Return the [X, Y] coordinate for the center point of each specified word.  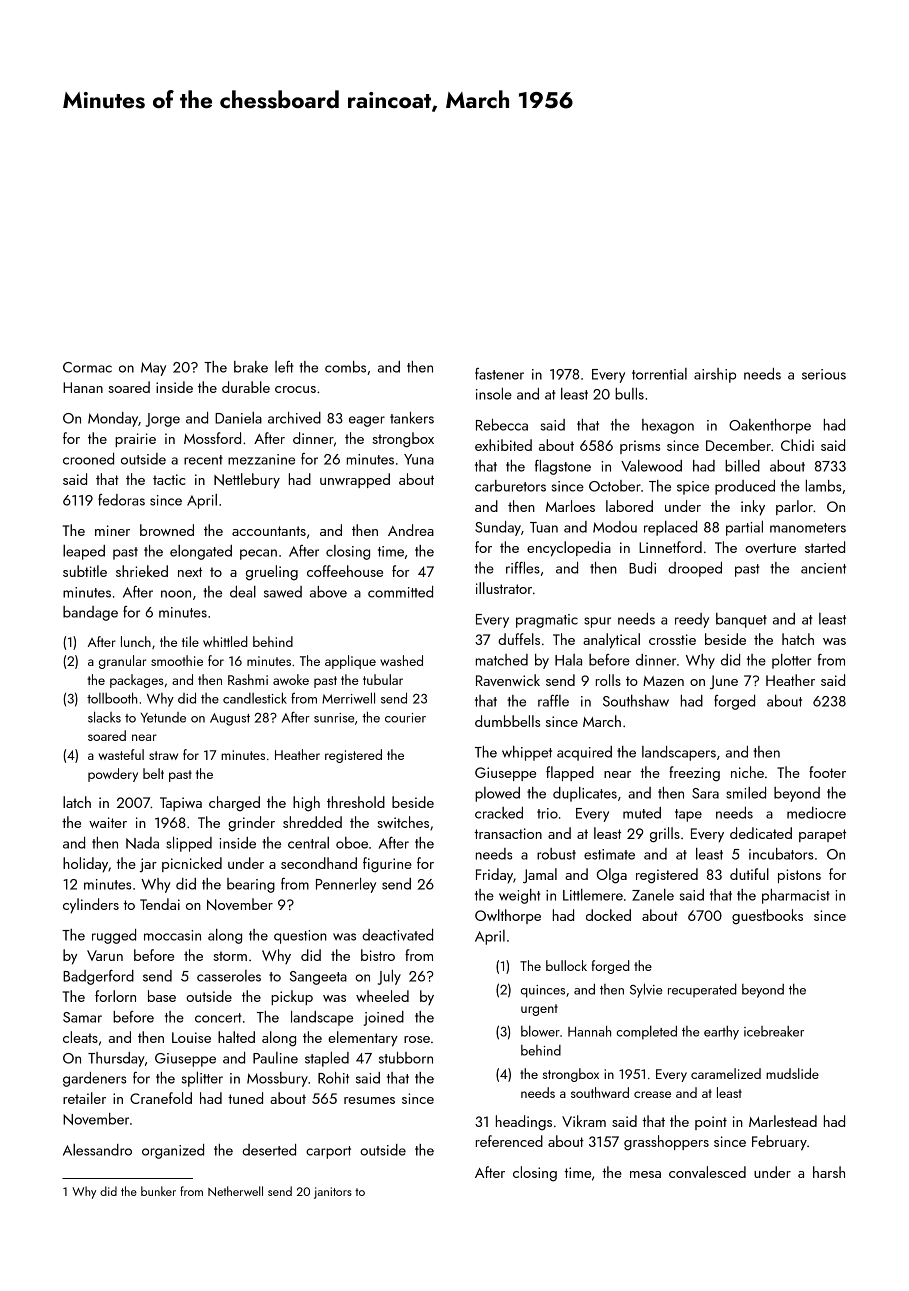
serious [824, 374]
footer [827, 772]
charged [234, 804]
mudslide [792, 1073]
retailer [84, 1098]
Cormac [87, 367]
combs [345, 367]
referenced [509, 1141]
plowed [497, 794]
